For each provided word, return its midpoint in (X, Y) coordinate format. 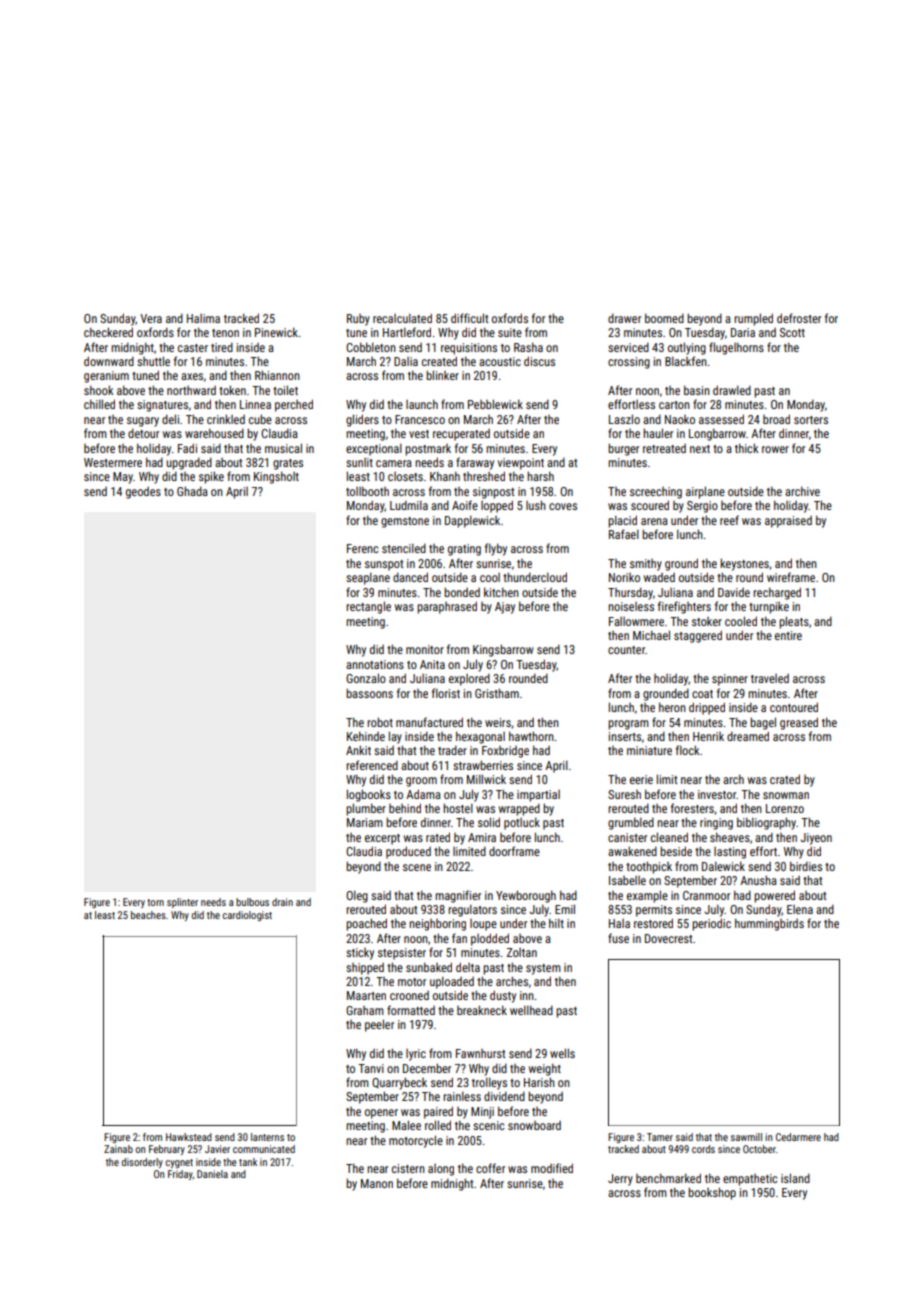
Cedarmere (798, 1137)
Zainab (118, 1149)
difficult (469, 318)
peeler (379, 1025)
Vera (151, 318)
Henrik (708, 736)
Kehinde (366, 736)
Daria (743, 332)
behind (405, 808)
